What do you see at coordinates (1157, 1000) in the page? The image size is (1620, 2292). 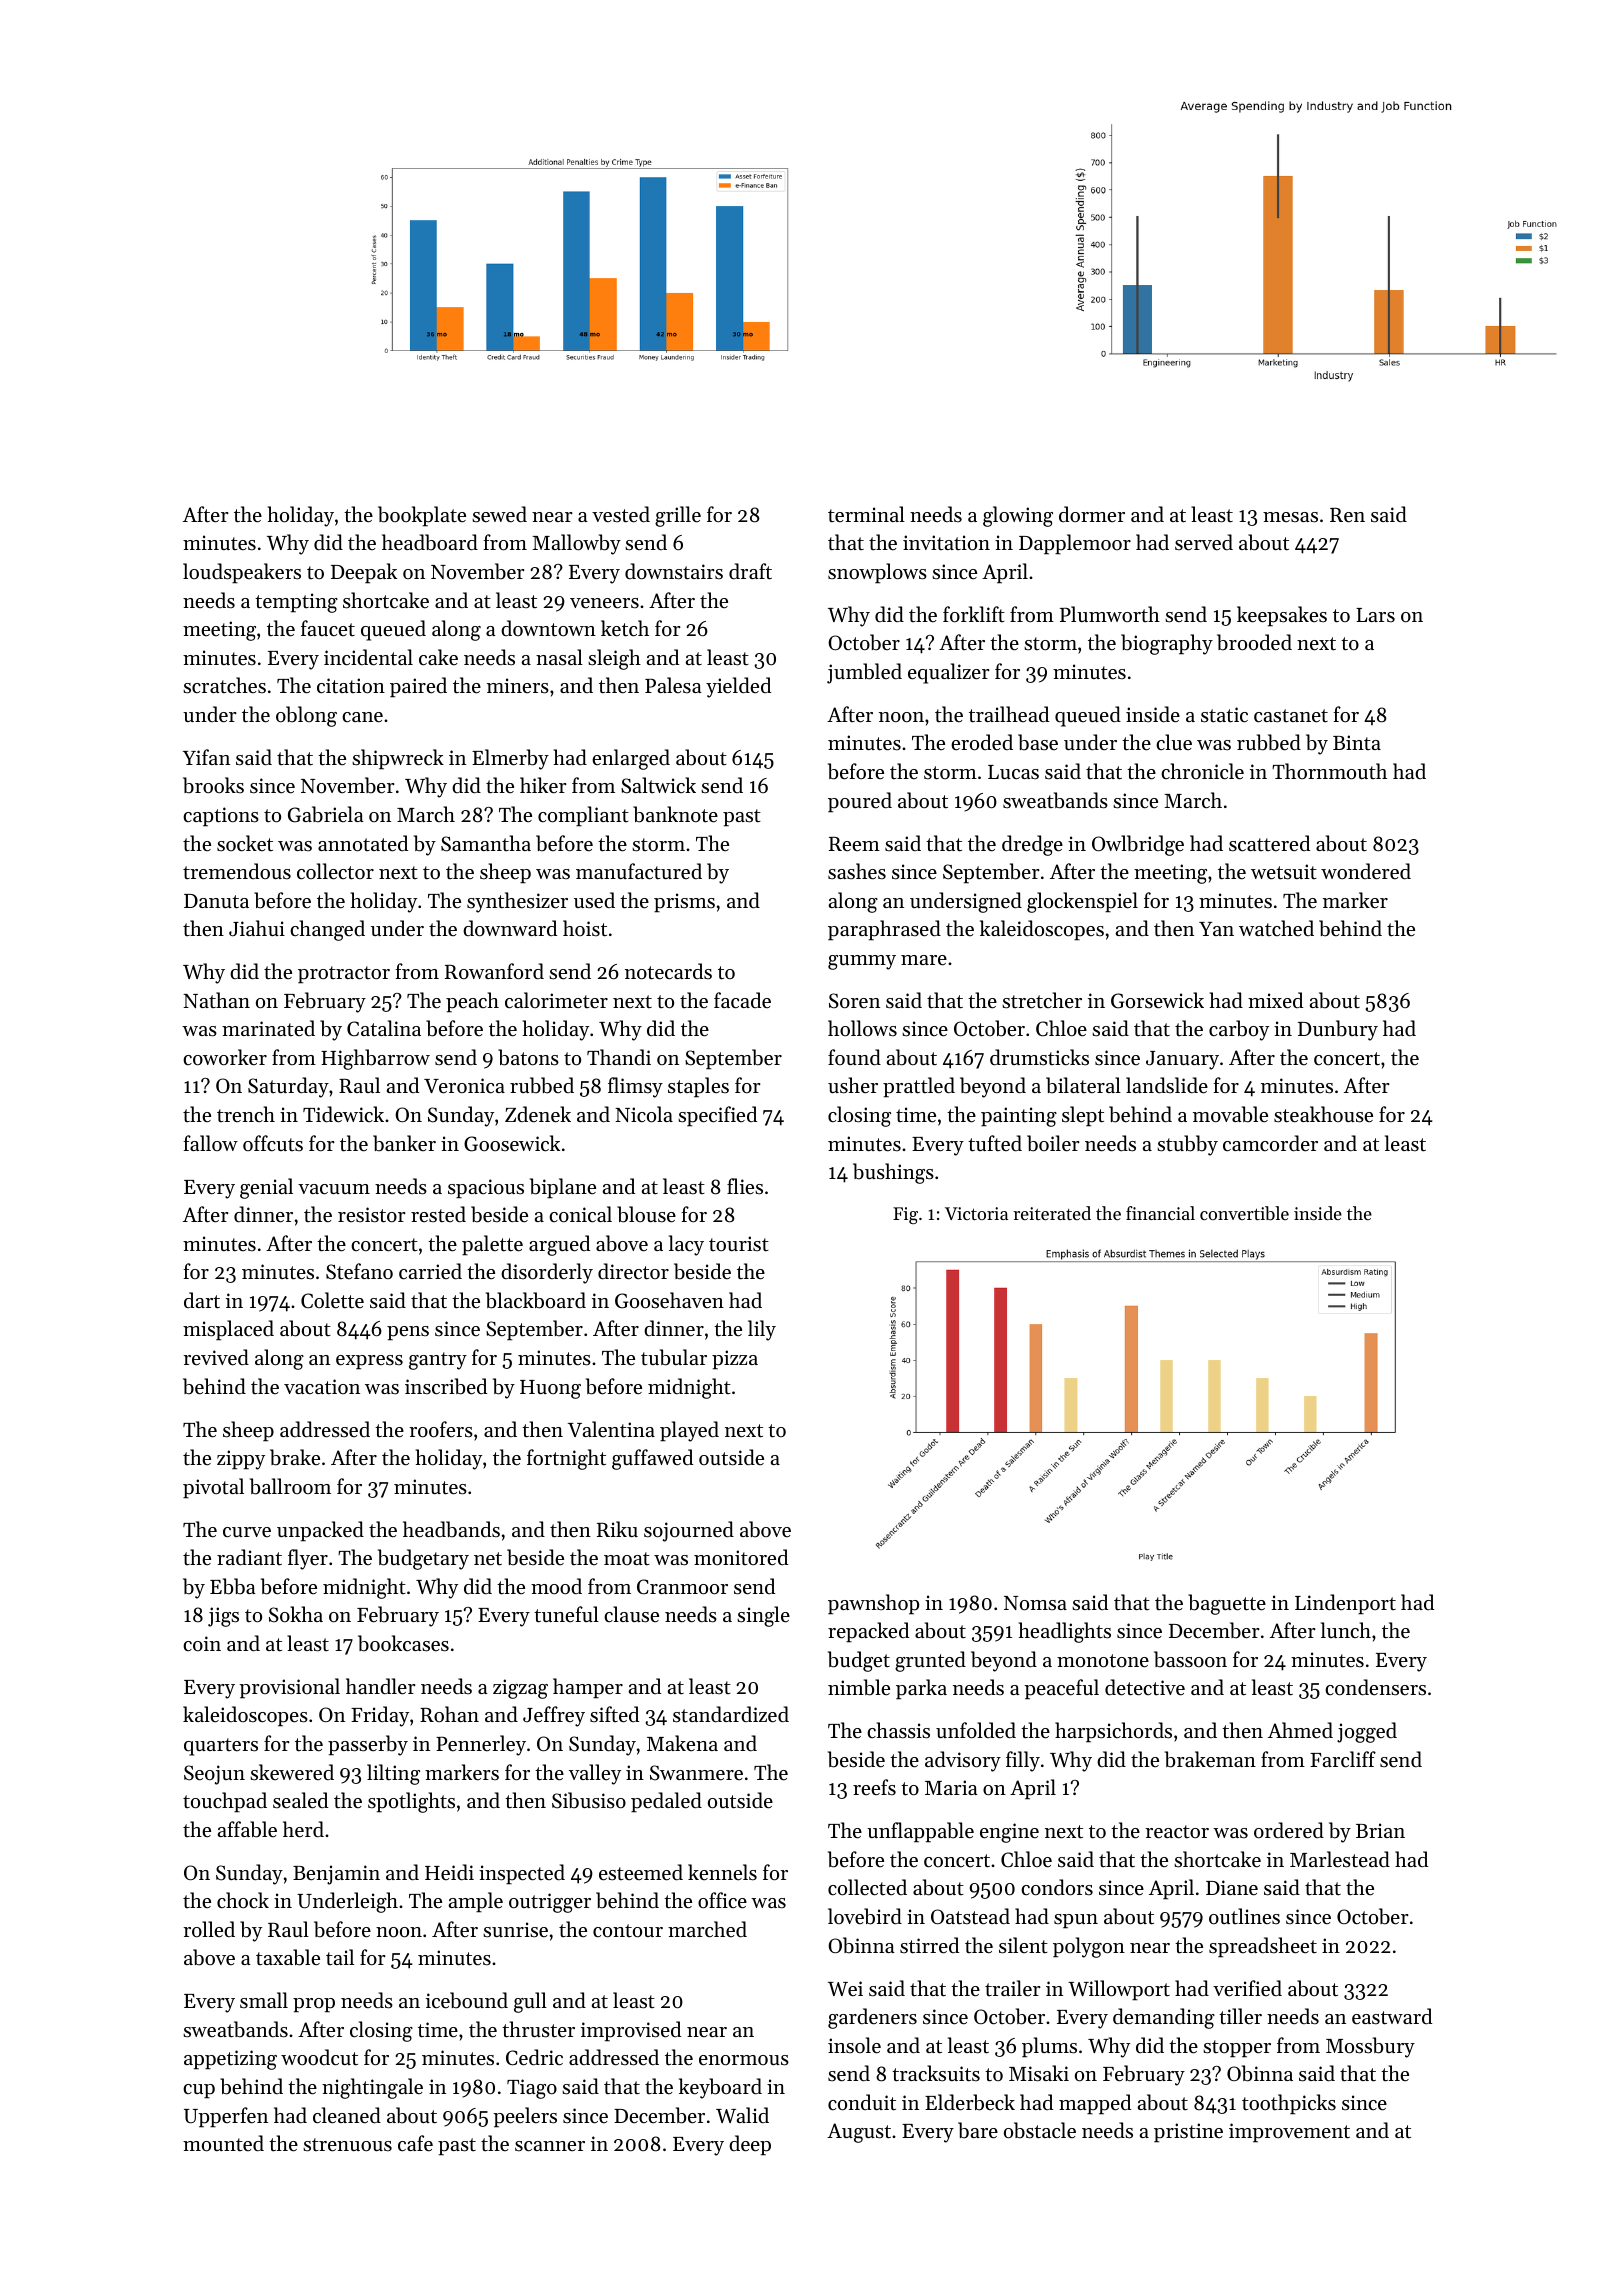 I see `Gorsewick` at bounding box center [1157, 1000].
